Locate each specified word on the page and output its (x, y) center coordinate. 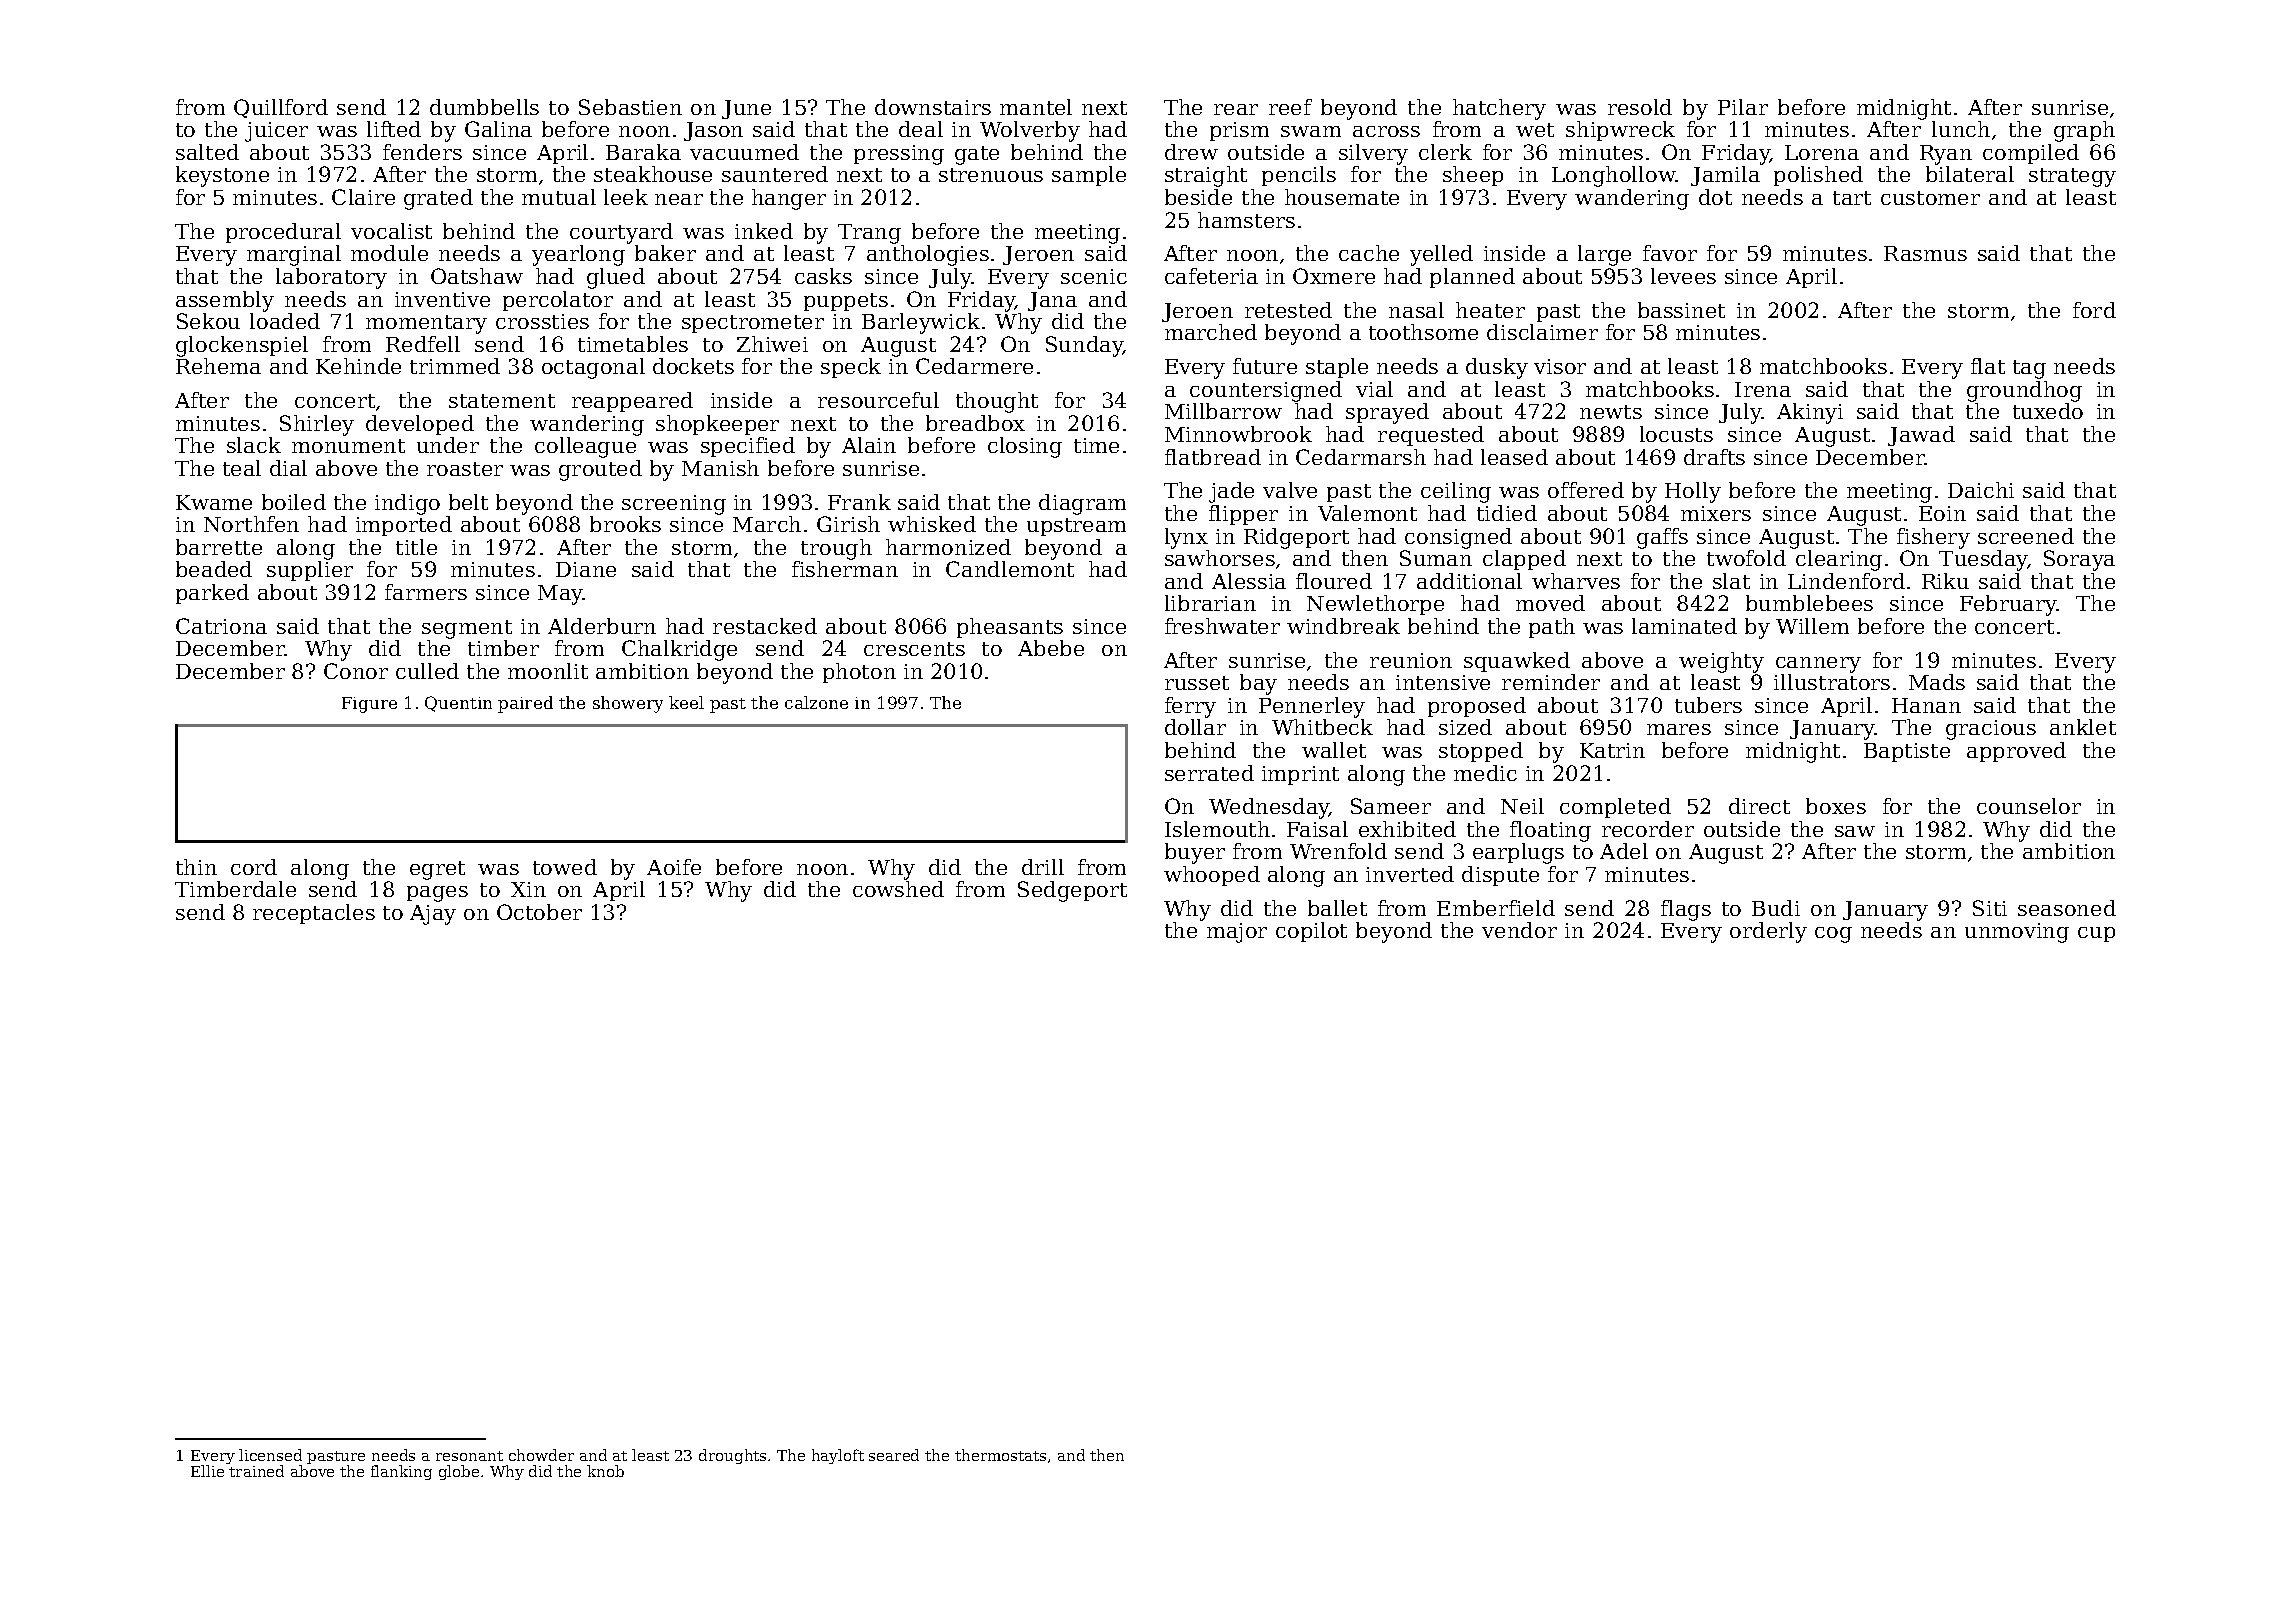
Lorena (1822, 152)
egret (437, 870)
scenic (1094, 276)
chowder (541, 1455)
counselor (2029, 806)
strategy (2072, 177)
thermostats (1000, 1455)
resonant (469, 1456)
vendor (1519, 930)
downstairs (933, 107)
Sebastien (630, 107)
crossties (542, 321)
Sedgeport (1072, 891)
